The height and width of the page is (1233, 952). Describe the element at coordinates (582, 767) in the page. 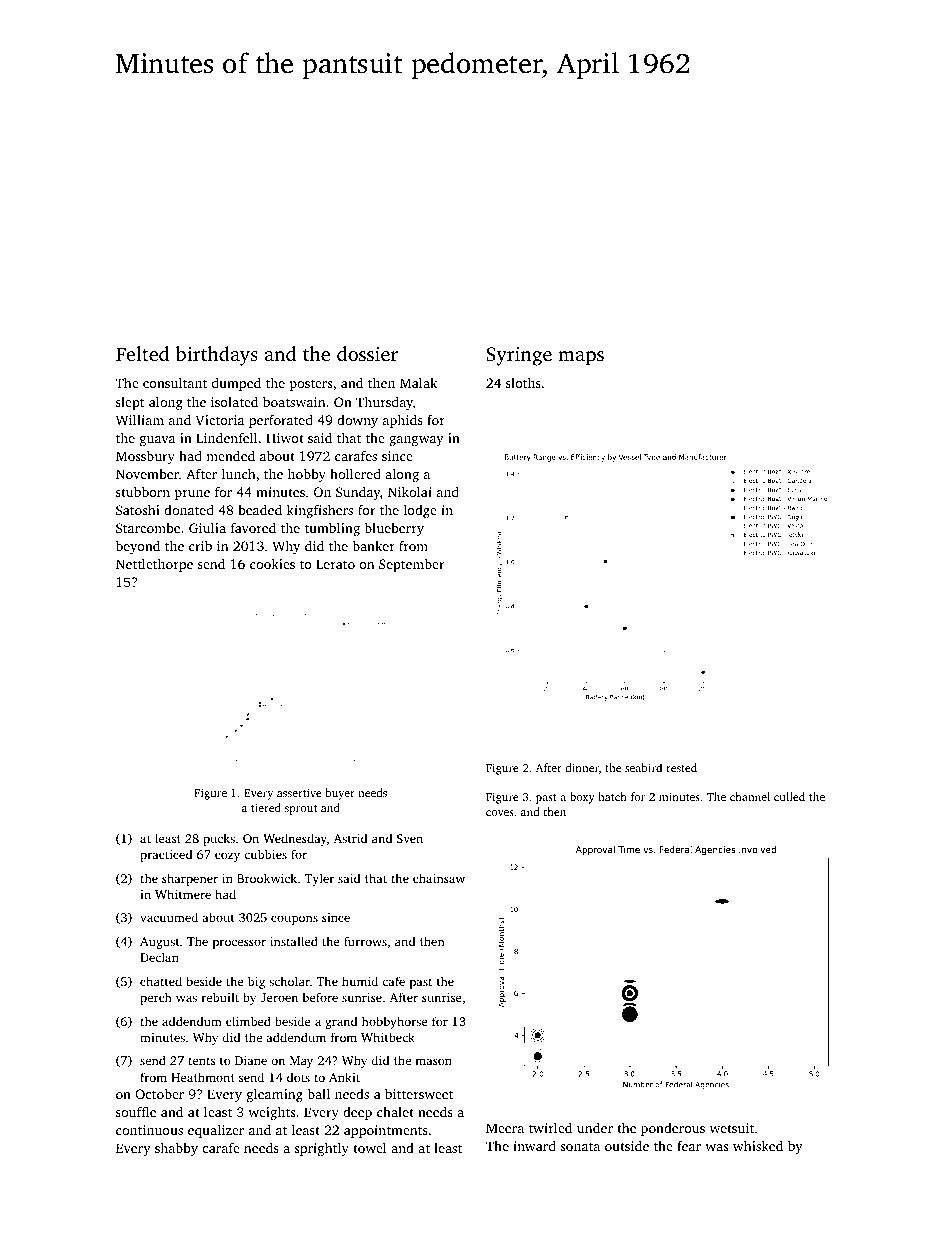

I see `dinner` at that location.
